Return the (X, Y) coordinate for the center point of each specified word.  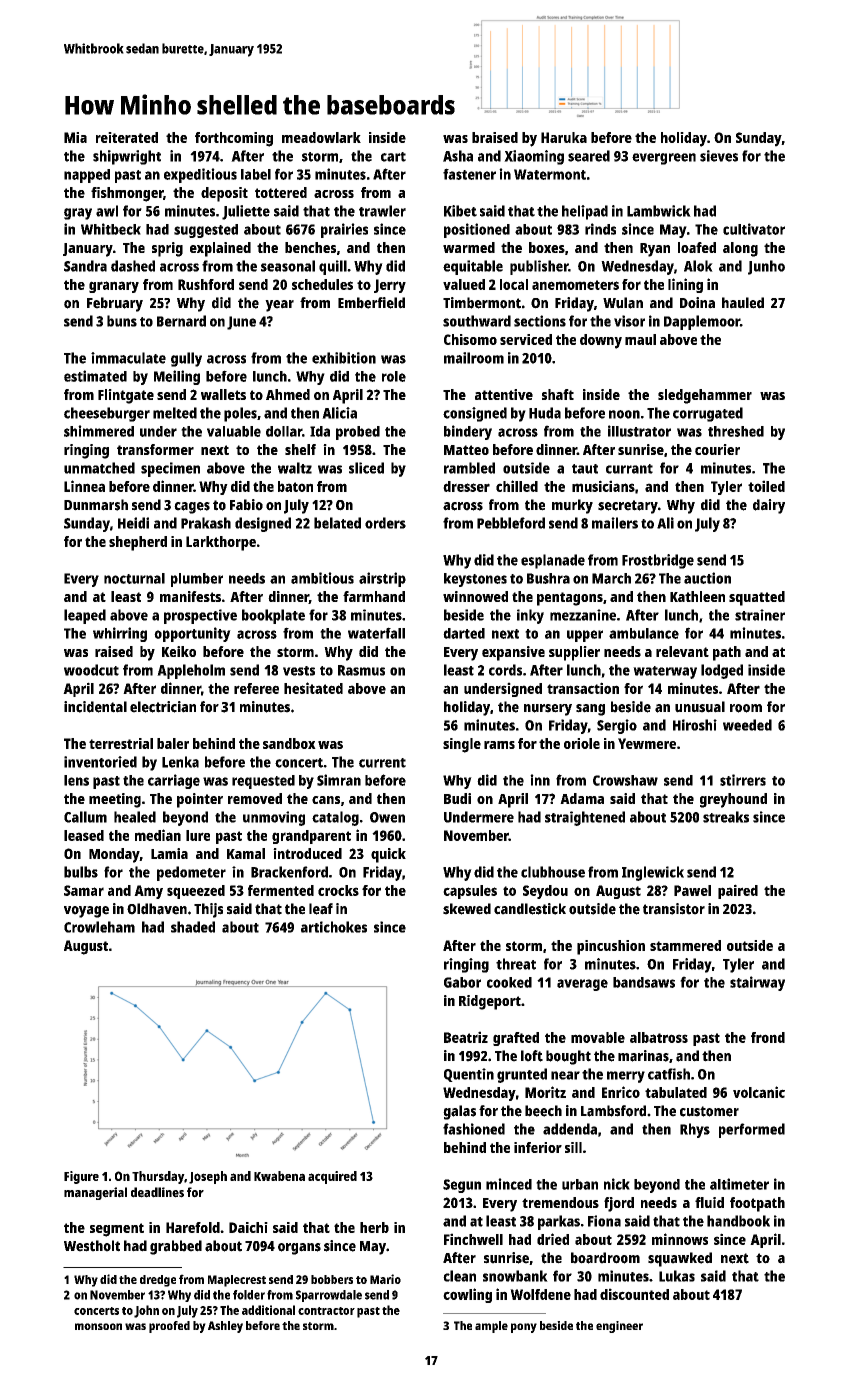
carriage (174, 781)
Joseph (208, 1177)
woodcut (91, 670)
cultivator (754, 229)
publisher (539, 267)
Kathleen (697, 596)
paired (738, 891)
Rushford (206, 284)
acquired (332, 1177)
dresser (466, 486)
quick (388, 855)
